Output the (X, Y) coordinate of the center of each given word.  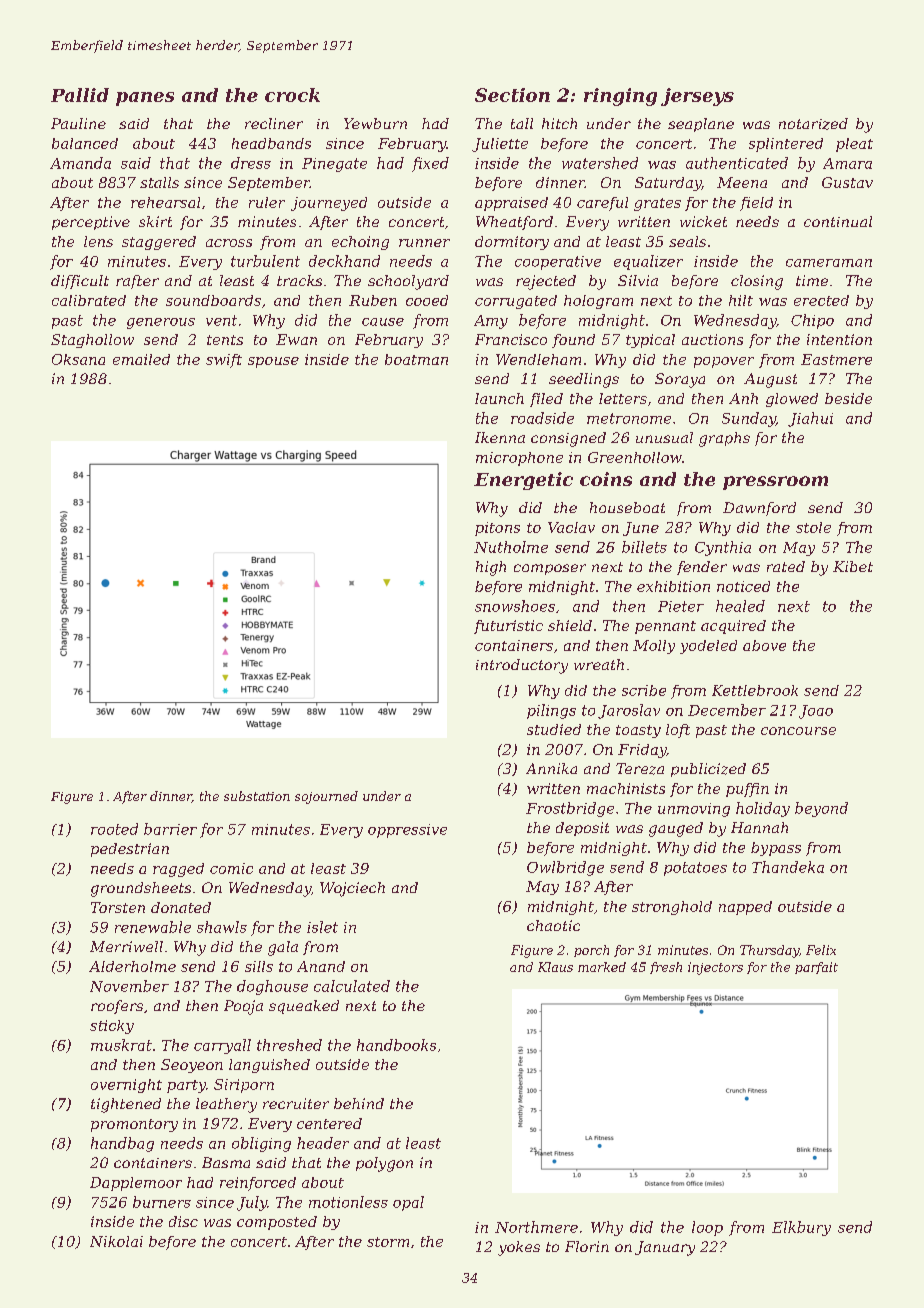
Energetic (523, 481)
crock (292, 95)
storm (388, 1242)
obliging (261, 1144)
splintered (786, 145)
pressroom (775, 483)
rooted (114, 829)
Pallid (80, 95)
